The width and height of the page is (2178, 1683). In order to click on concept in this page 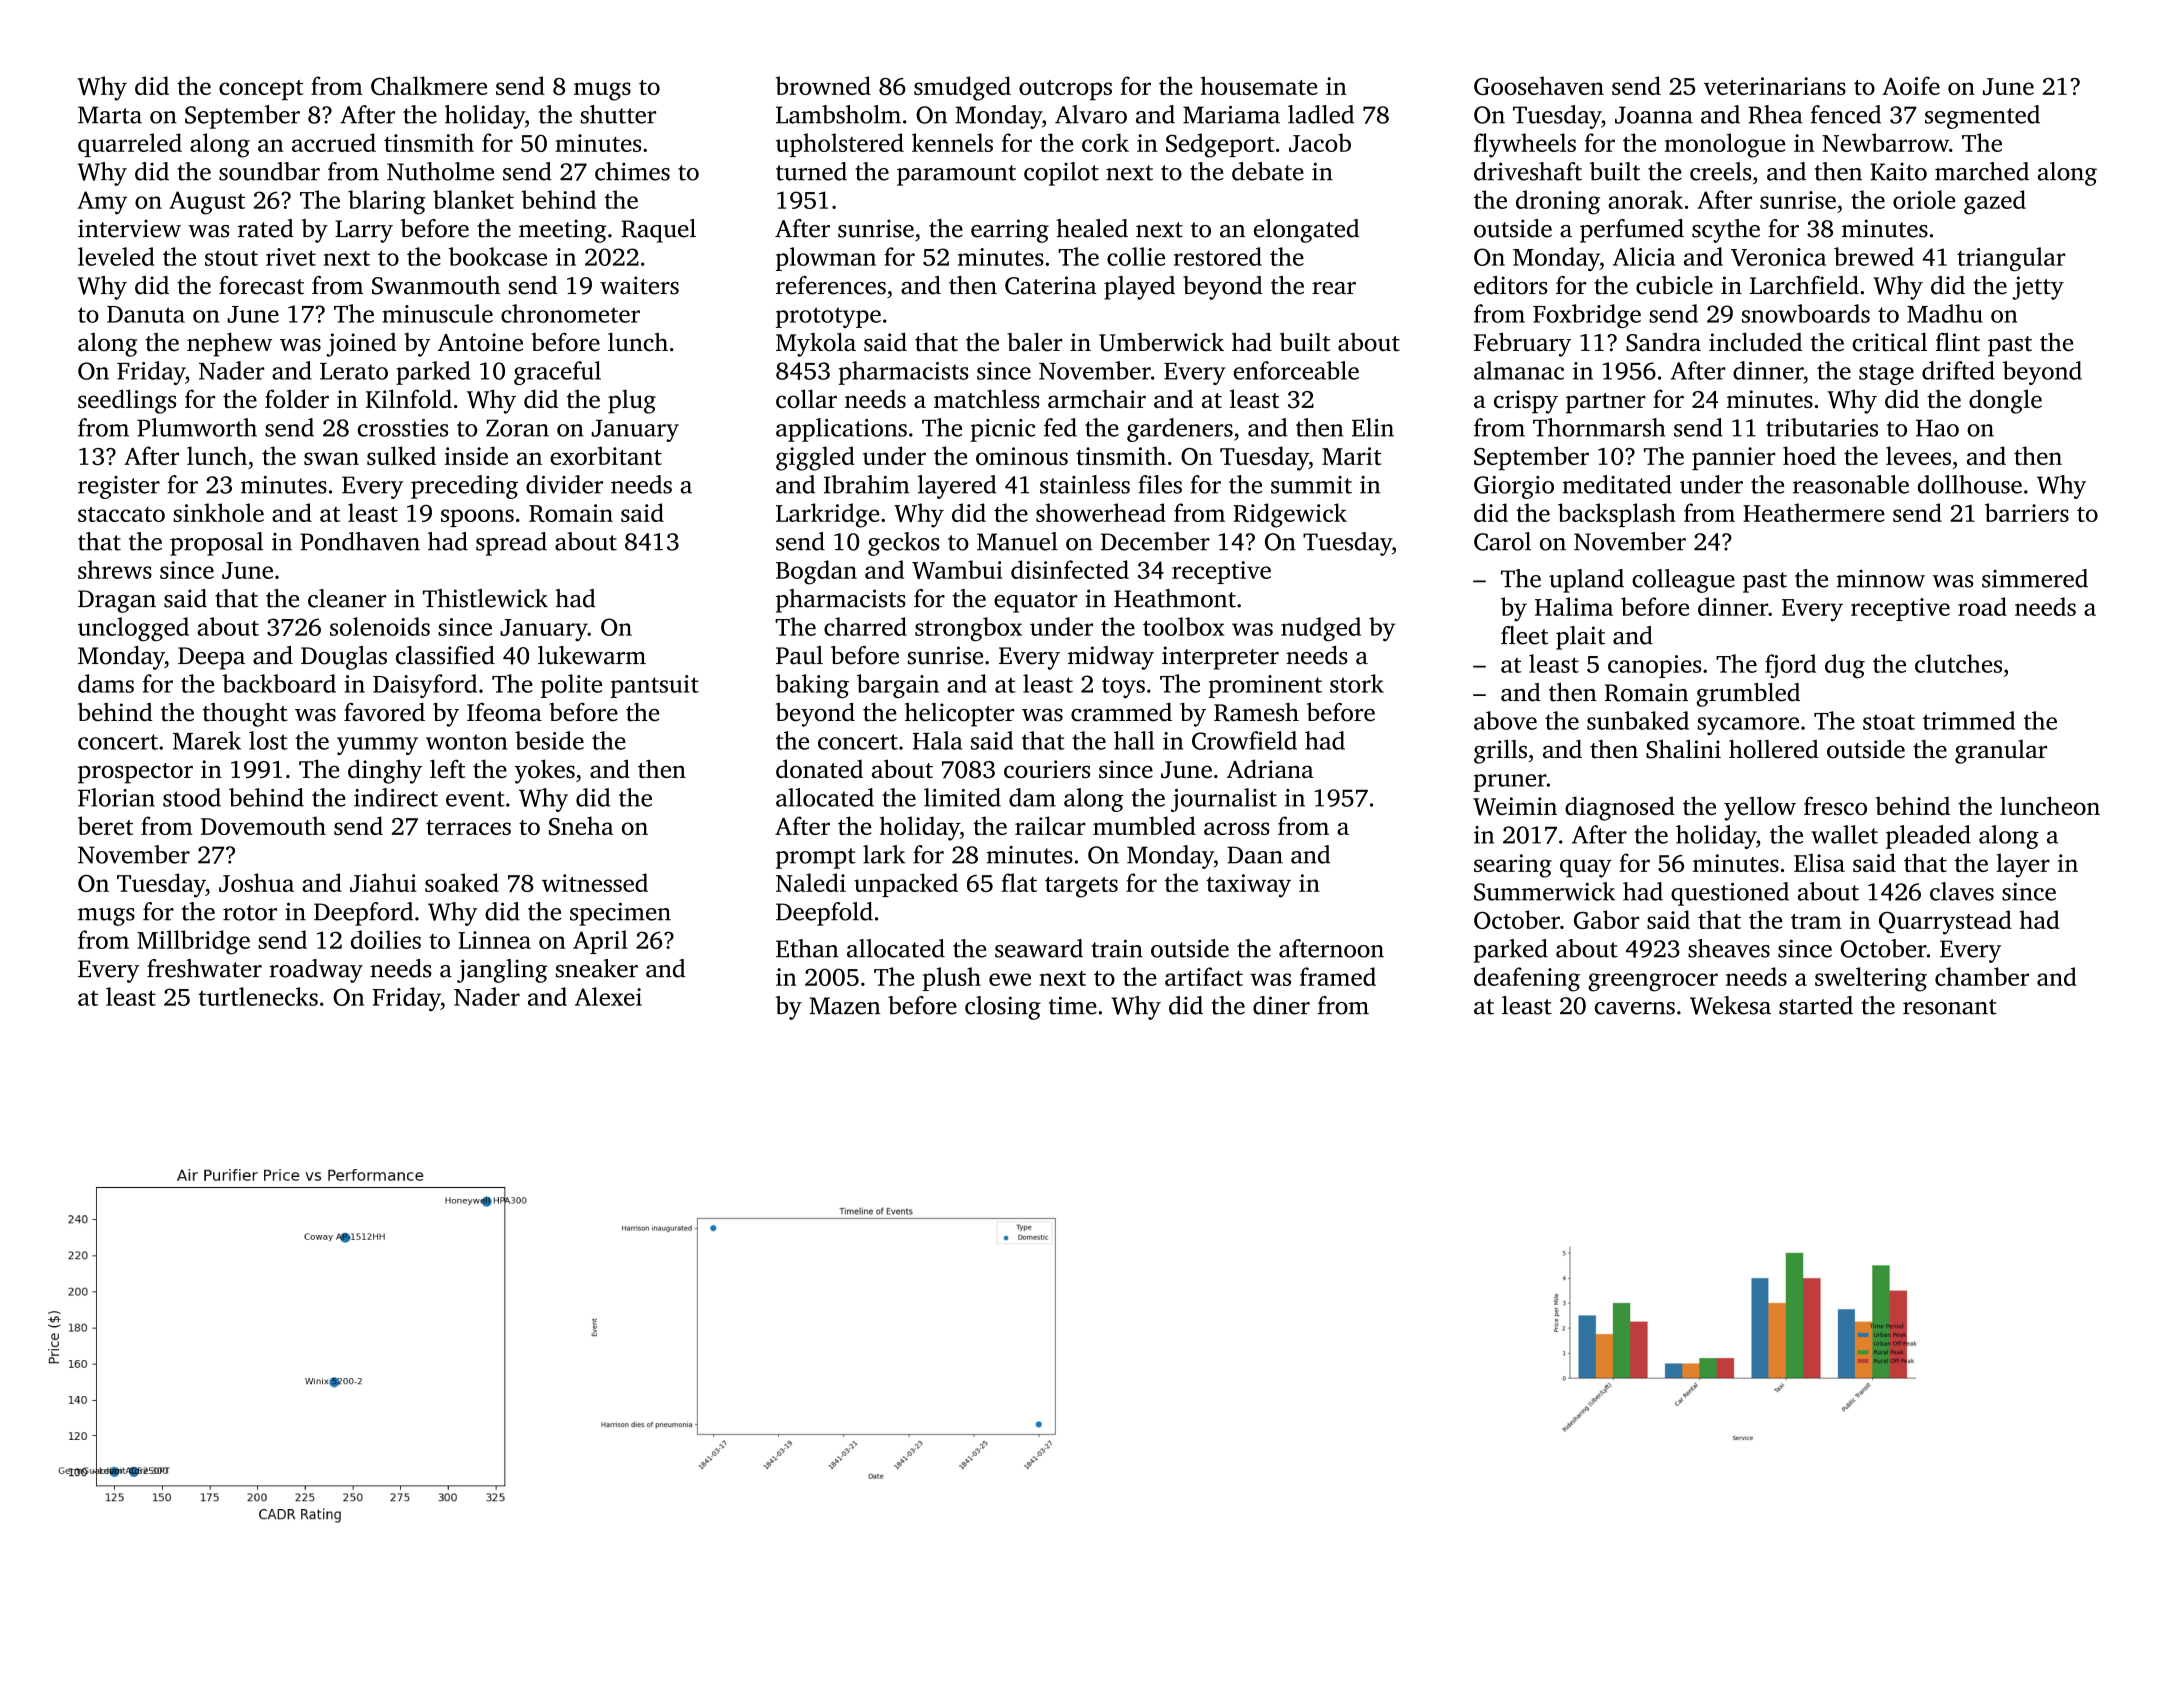, I will do `click(261, 90)`.
